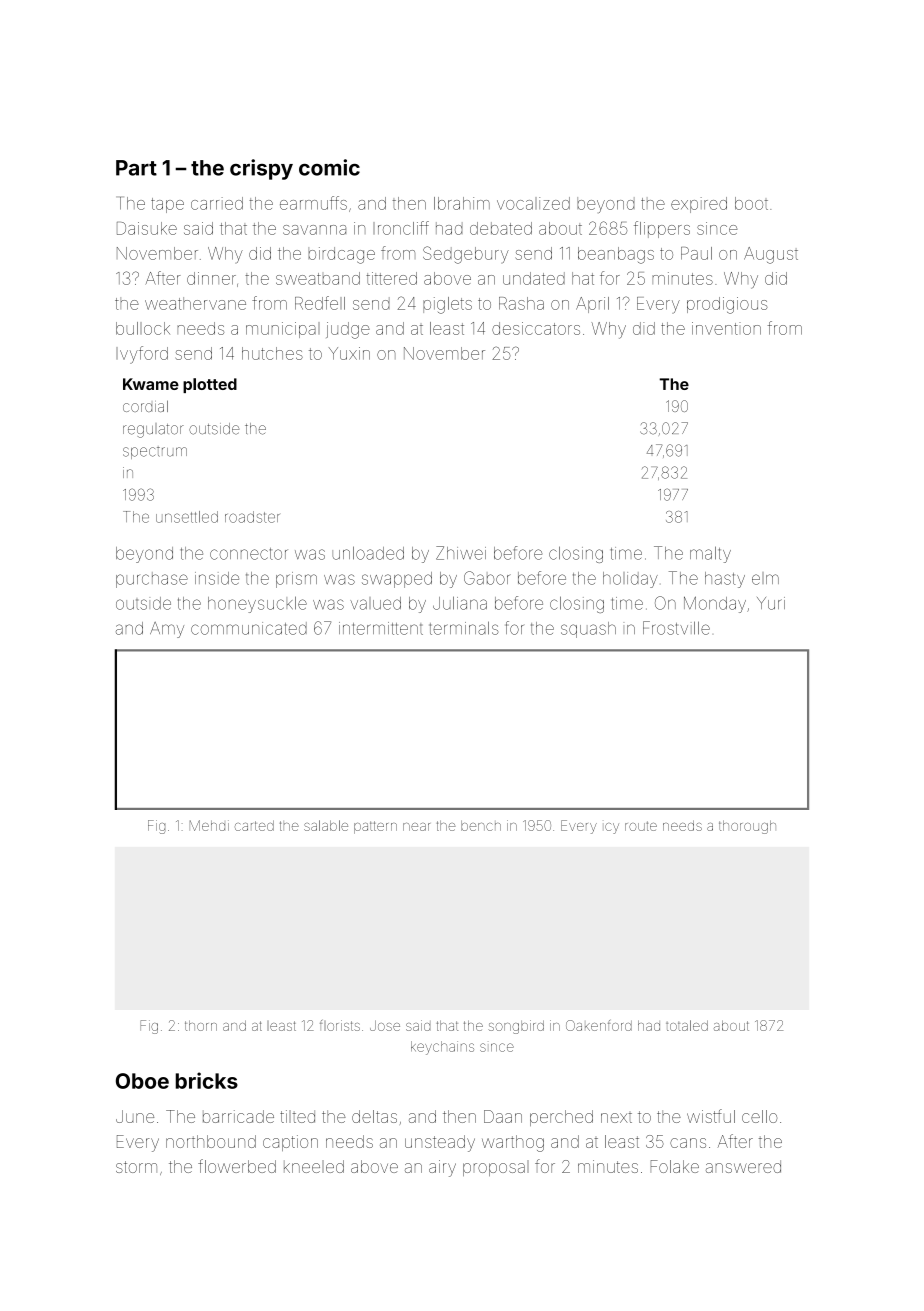 Image resolution: width=924 pixels, height=1311 pixels. What do you see at coordinates (463, 628) in the page?
I see `terminals` at bounding box center [463, 628].
